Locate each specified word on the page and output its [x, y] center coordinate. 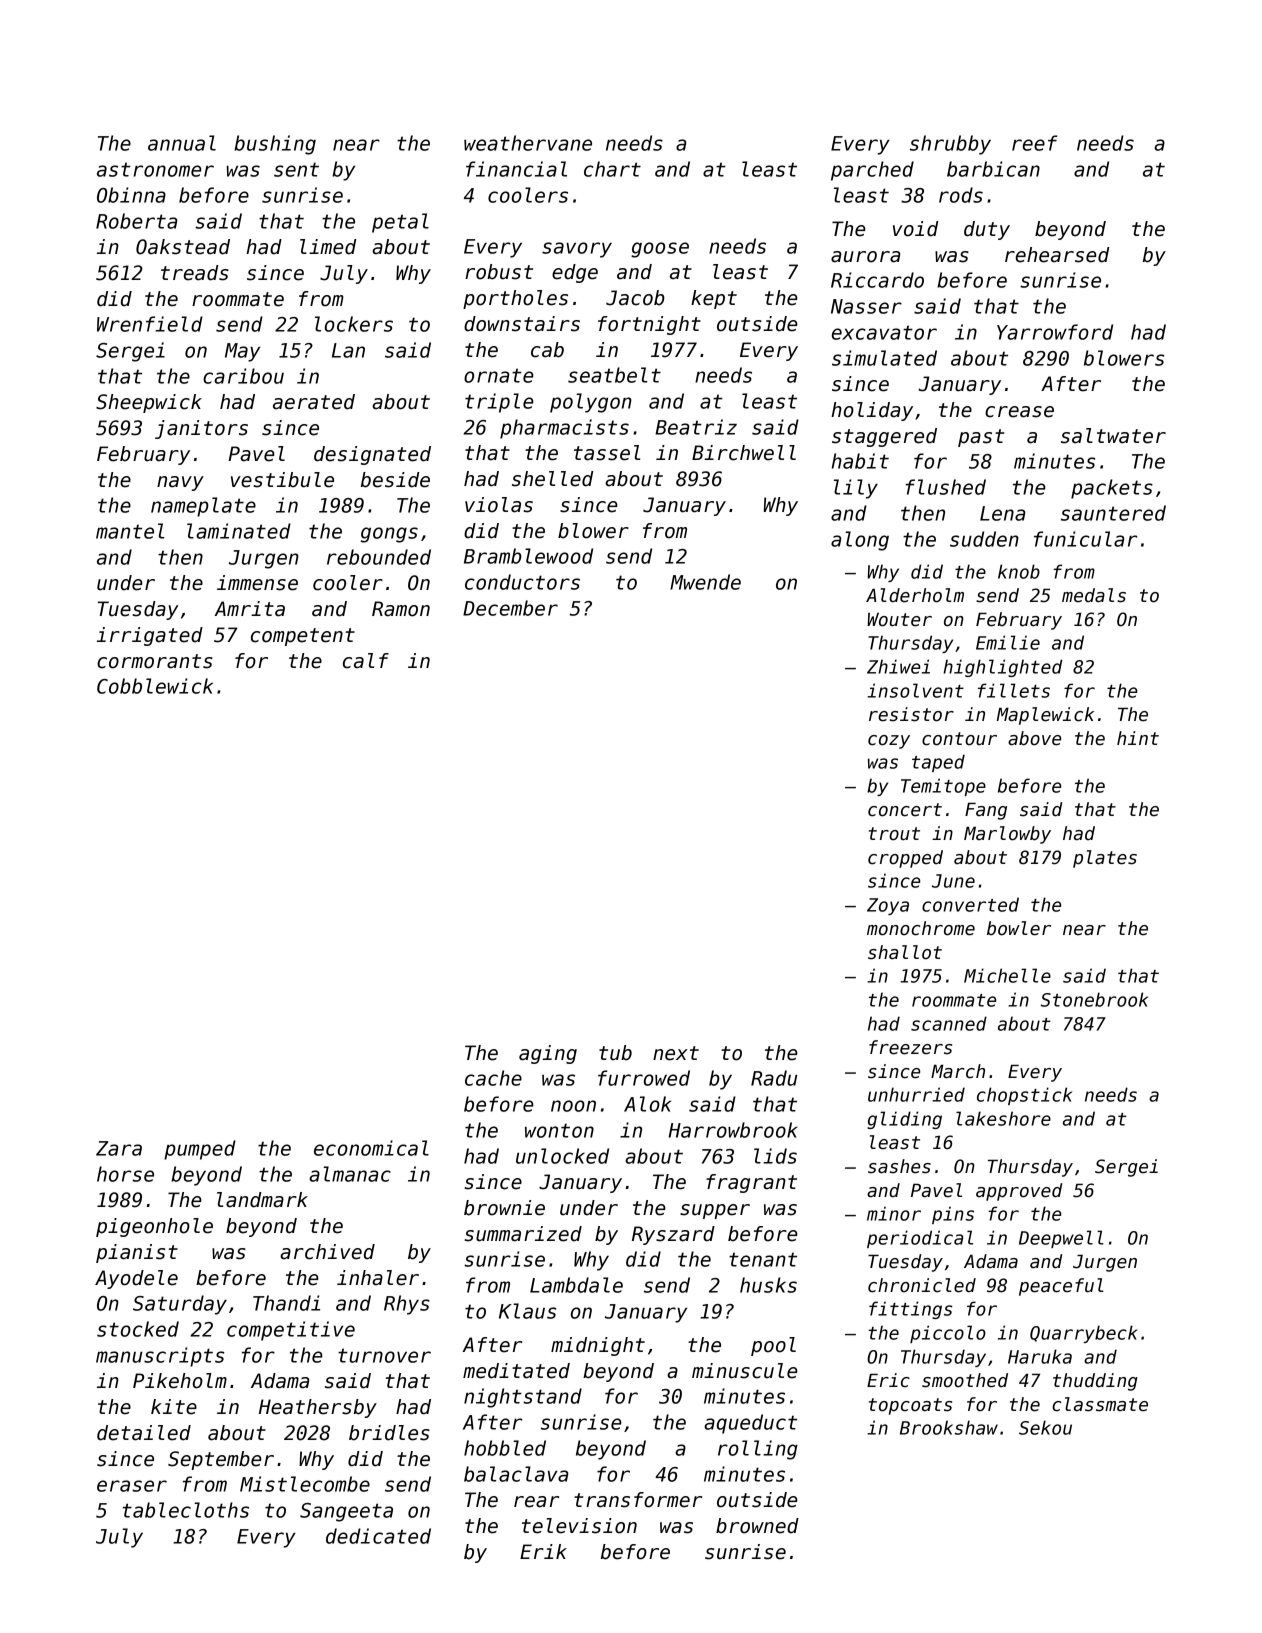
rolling [758, 1450]
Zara [119, 1148]
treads [195, 273]
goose [660, 250]
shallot [905, 952]
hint [1138, 738]
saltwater [1113, 436]
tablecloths [186, 1510]
